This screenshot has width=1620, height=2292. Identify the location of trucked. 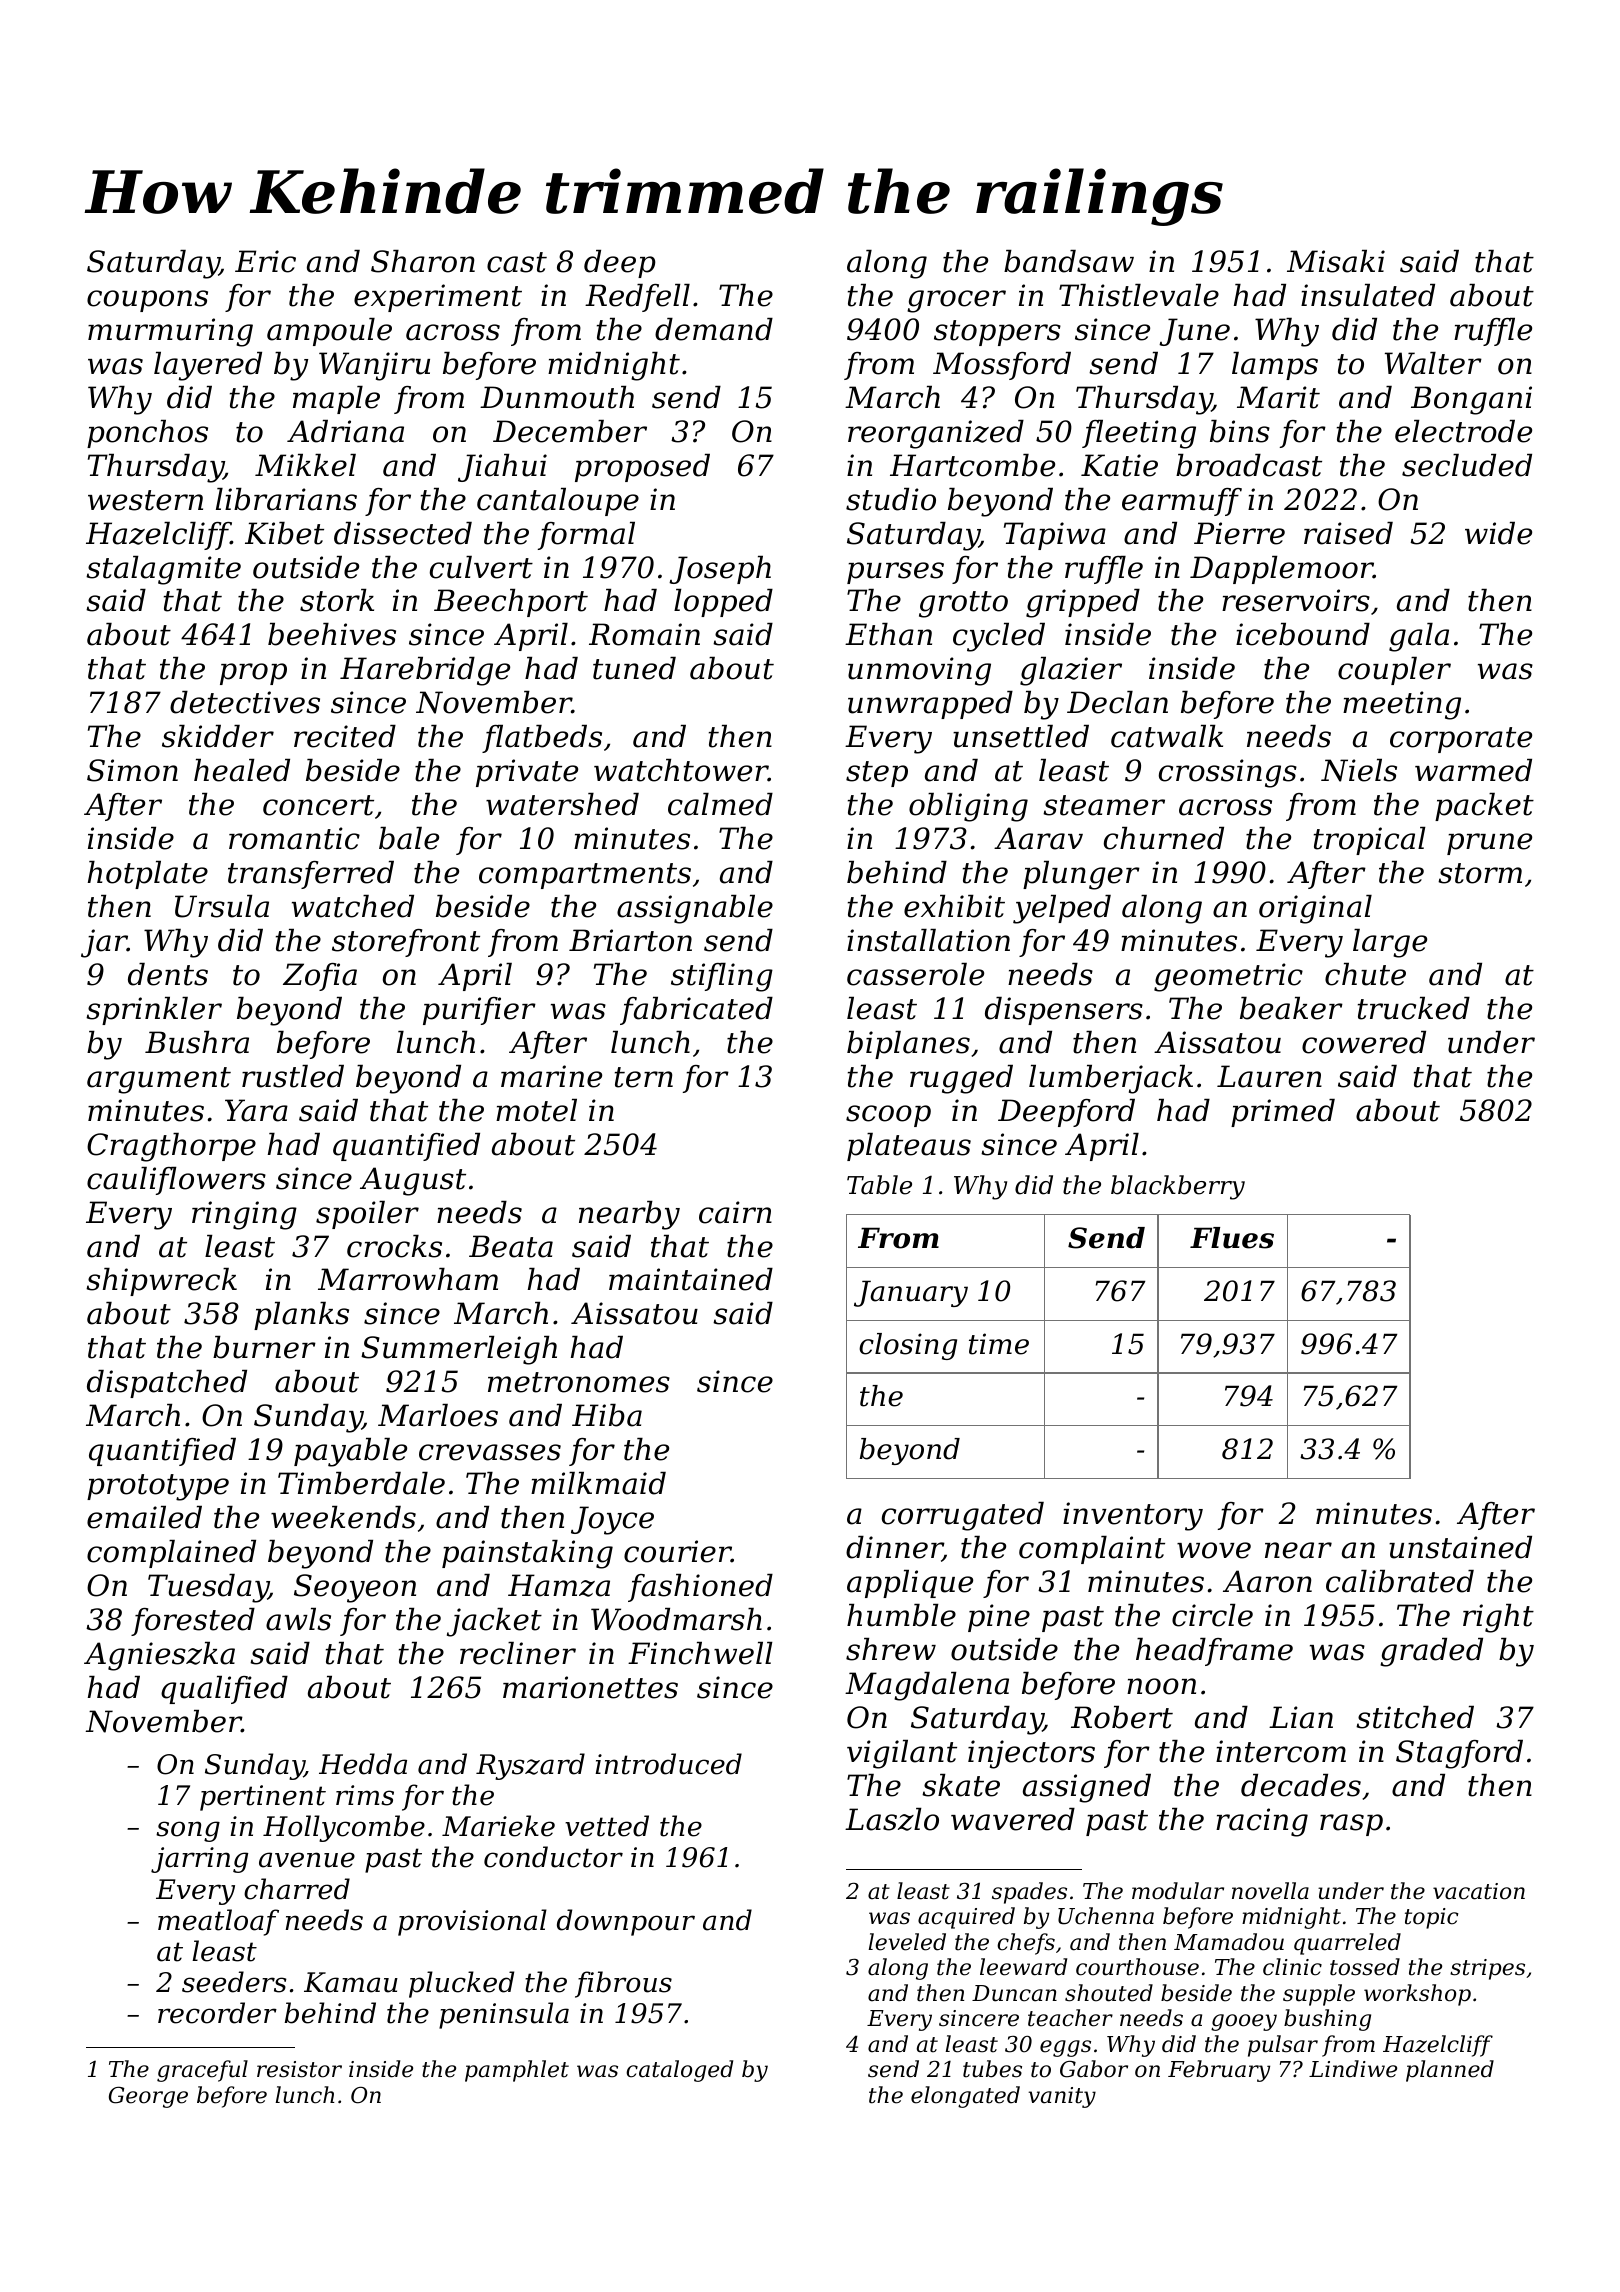
(1414, 1008).
